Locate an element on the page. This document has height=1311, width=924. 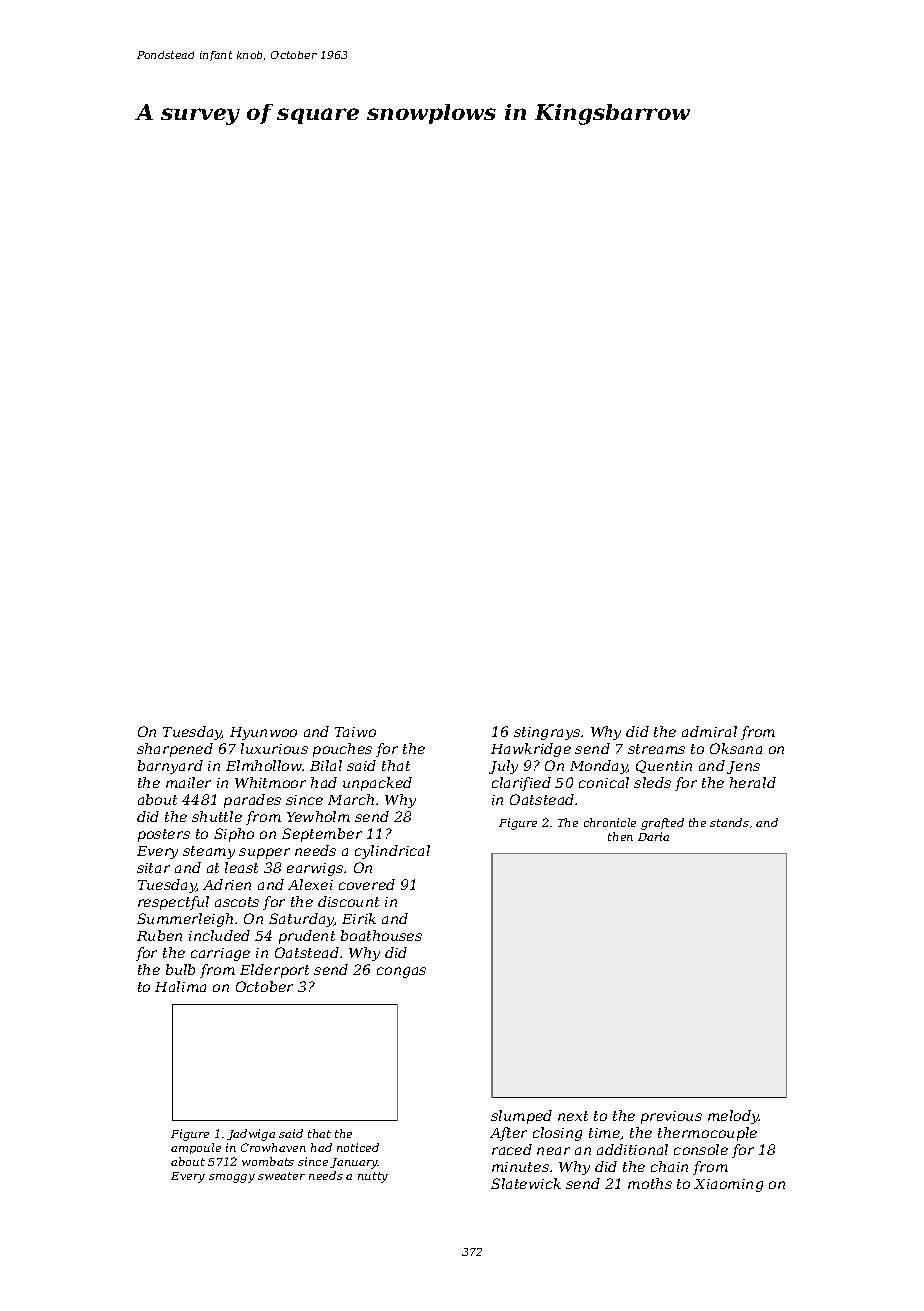
previous is located at coordinates (671, 1117).
